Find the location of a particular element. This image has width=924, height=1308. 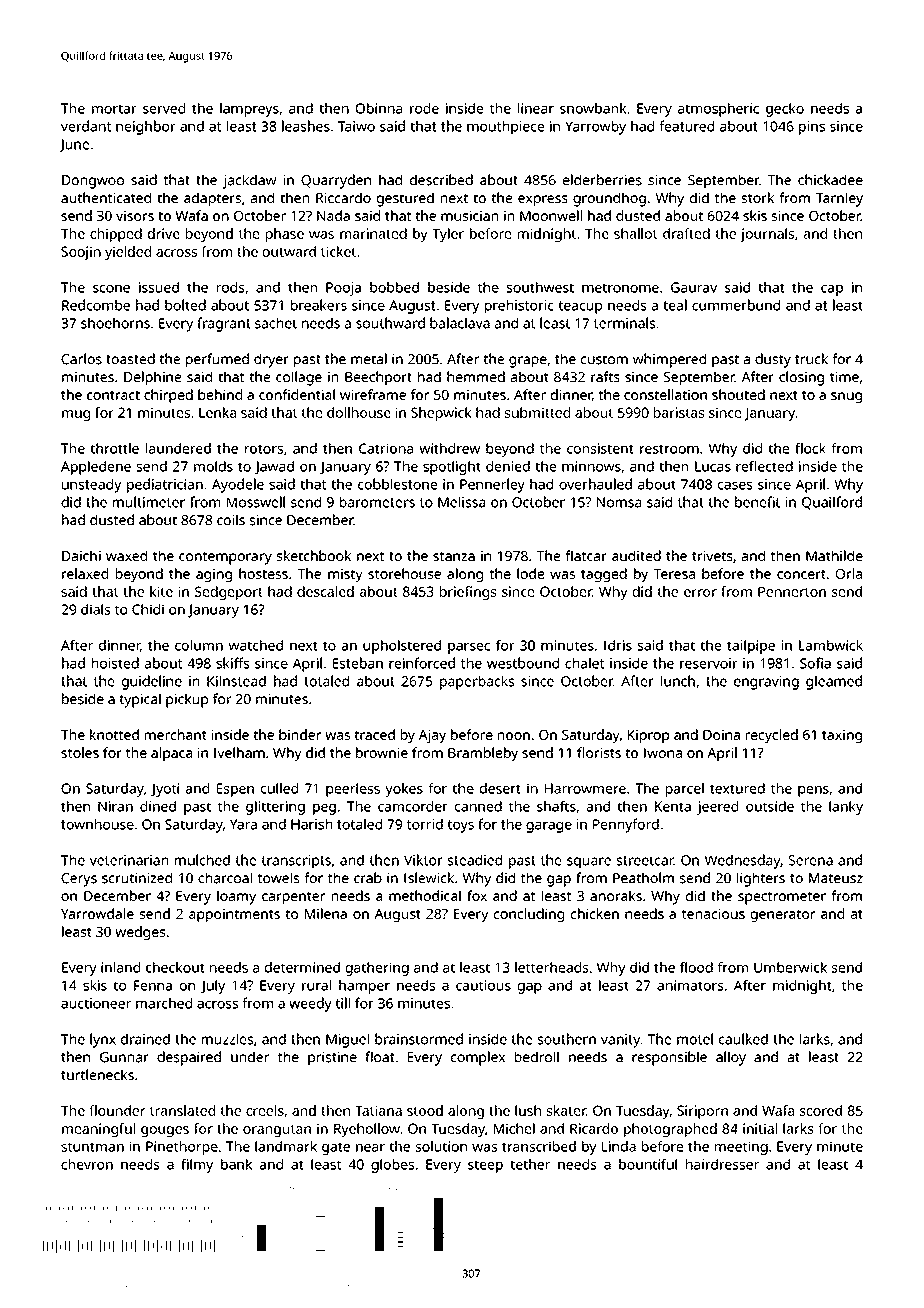

reservoir is located at coordinates (709, 663).
